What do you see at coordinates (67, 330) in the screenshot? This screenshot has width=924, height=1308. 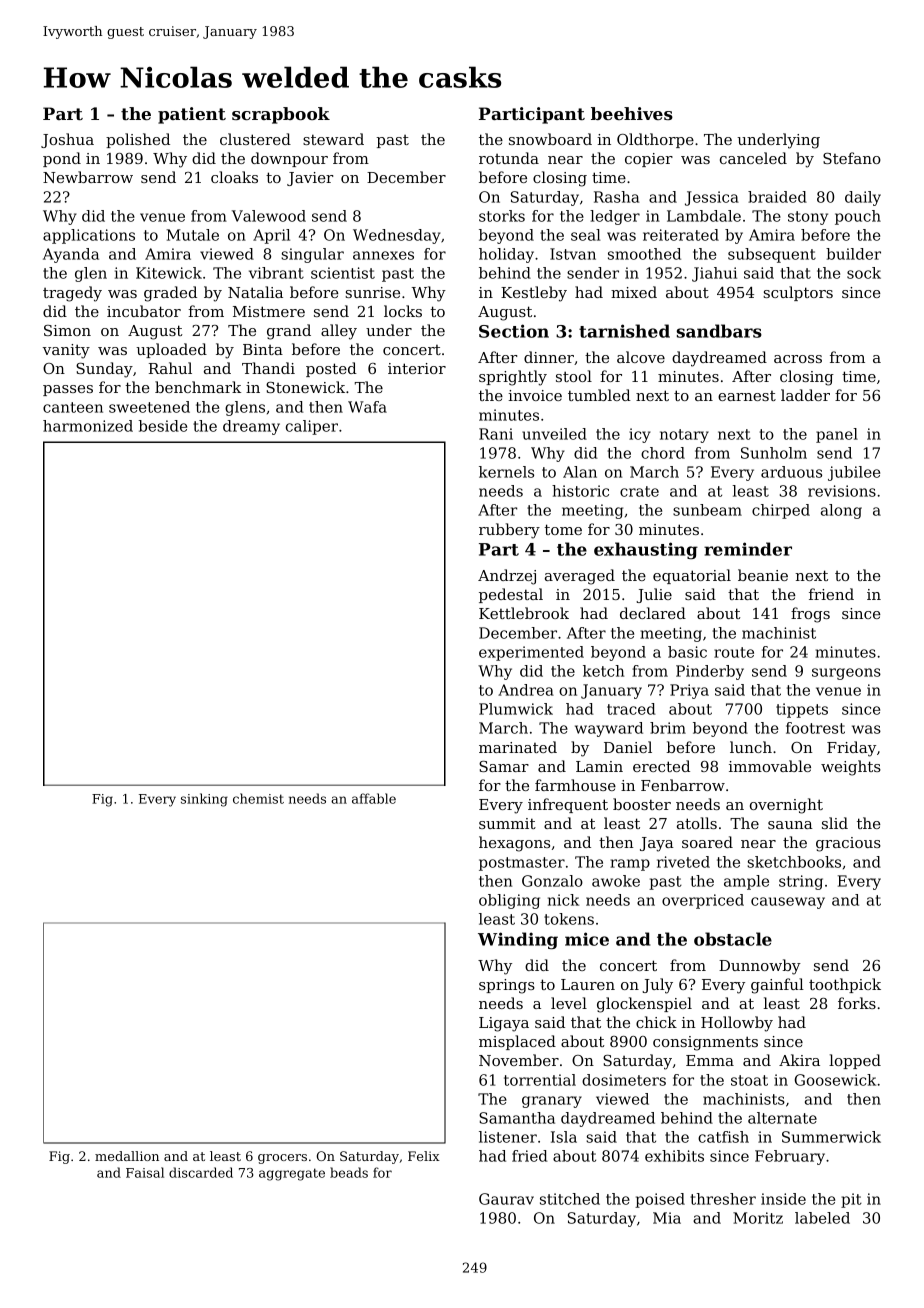 I see `Simon` at bounding box center [67, 330].
